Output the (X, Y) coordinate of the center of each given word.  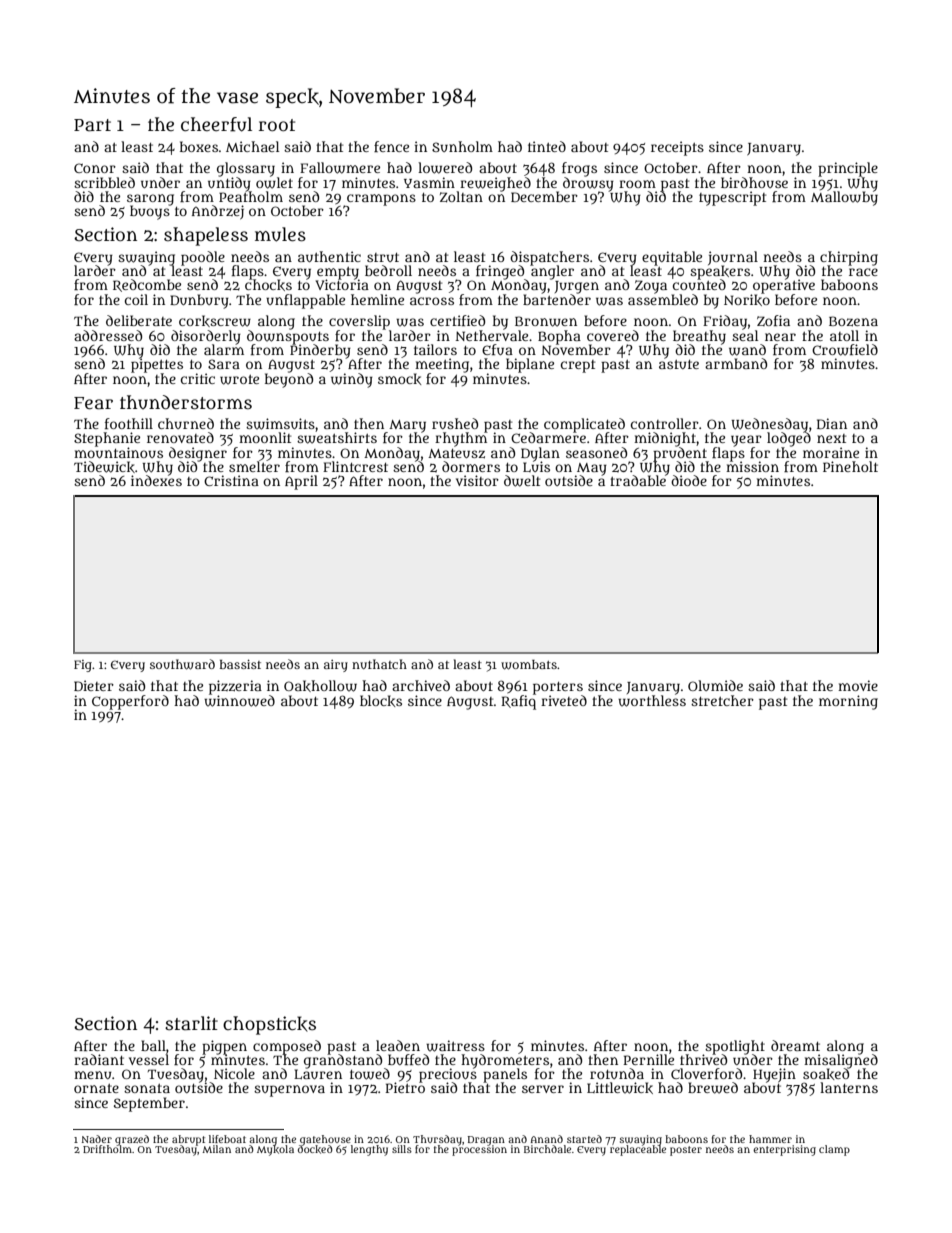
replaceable (638, 1151)
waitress (455, 1046)
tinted (547, 146)
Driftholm (107, 1149)
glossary (246, 169)
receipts (677, 148)
